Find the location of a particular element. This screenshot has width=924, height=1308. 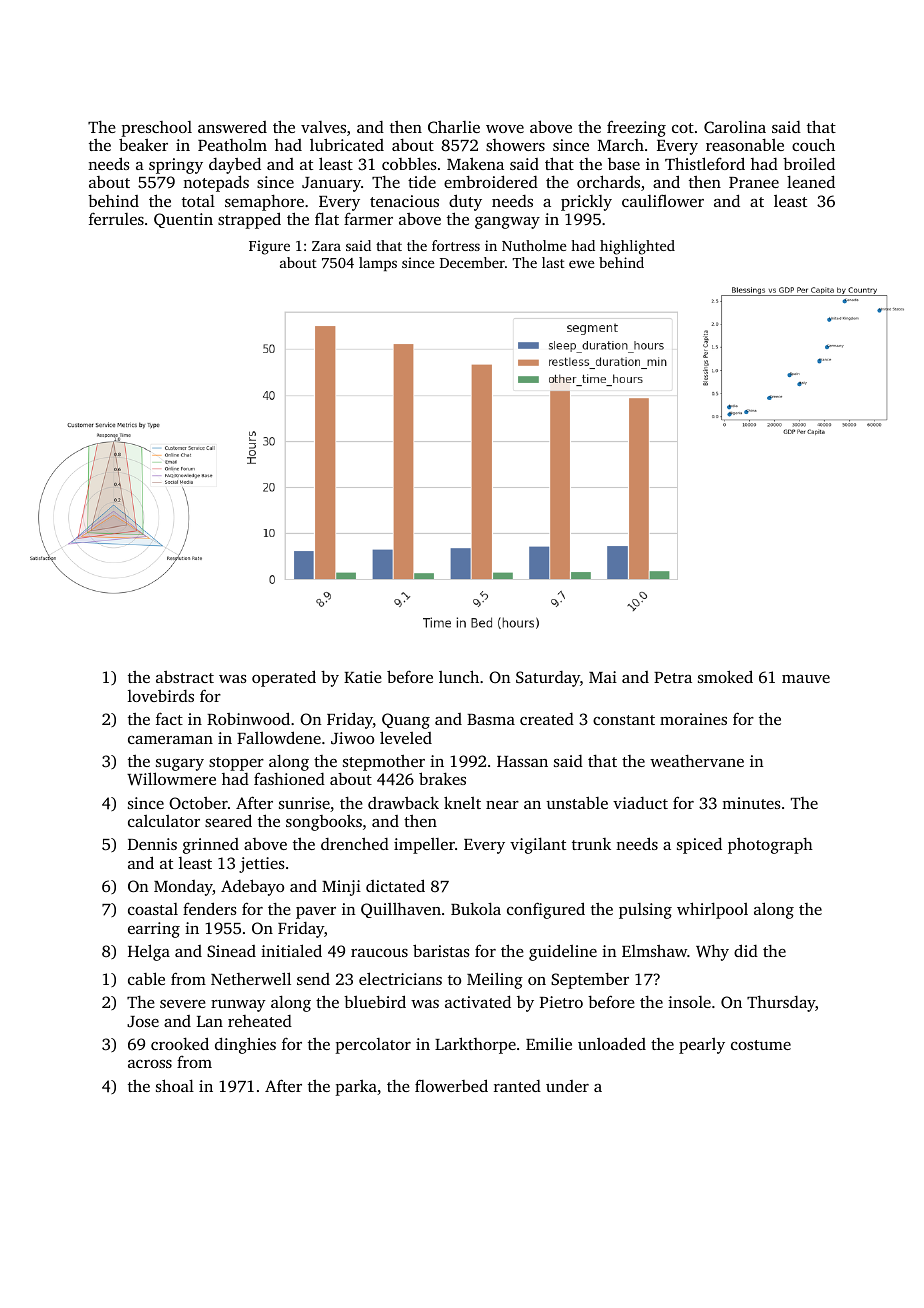

ewe is located at coordinates (581, 264).
